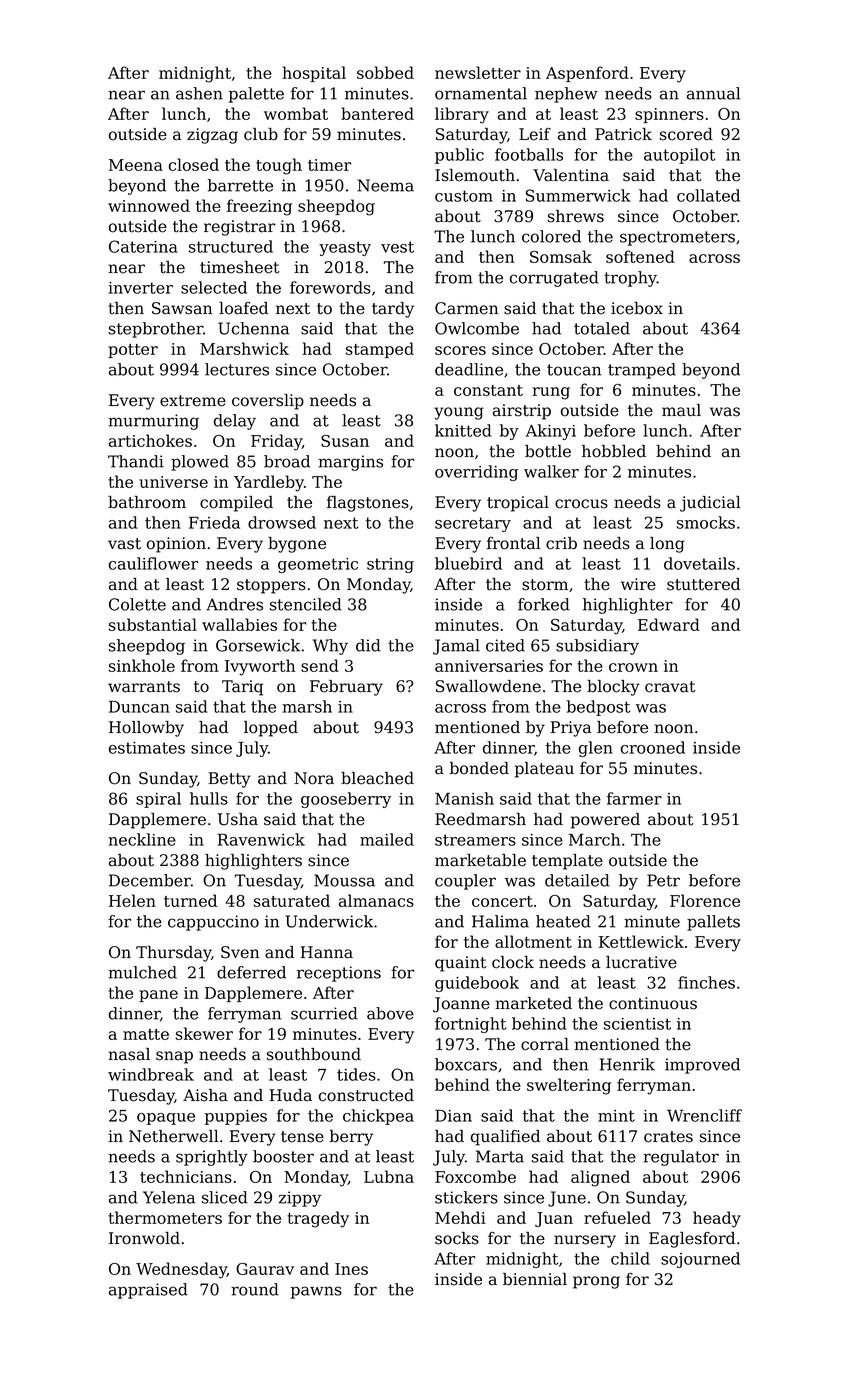 The height and width of the page is (1400, 849). Describe the element at coordinates (318, 565) in the page. I see `geometric` at that location.
